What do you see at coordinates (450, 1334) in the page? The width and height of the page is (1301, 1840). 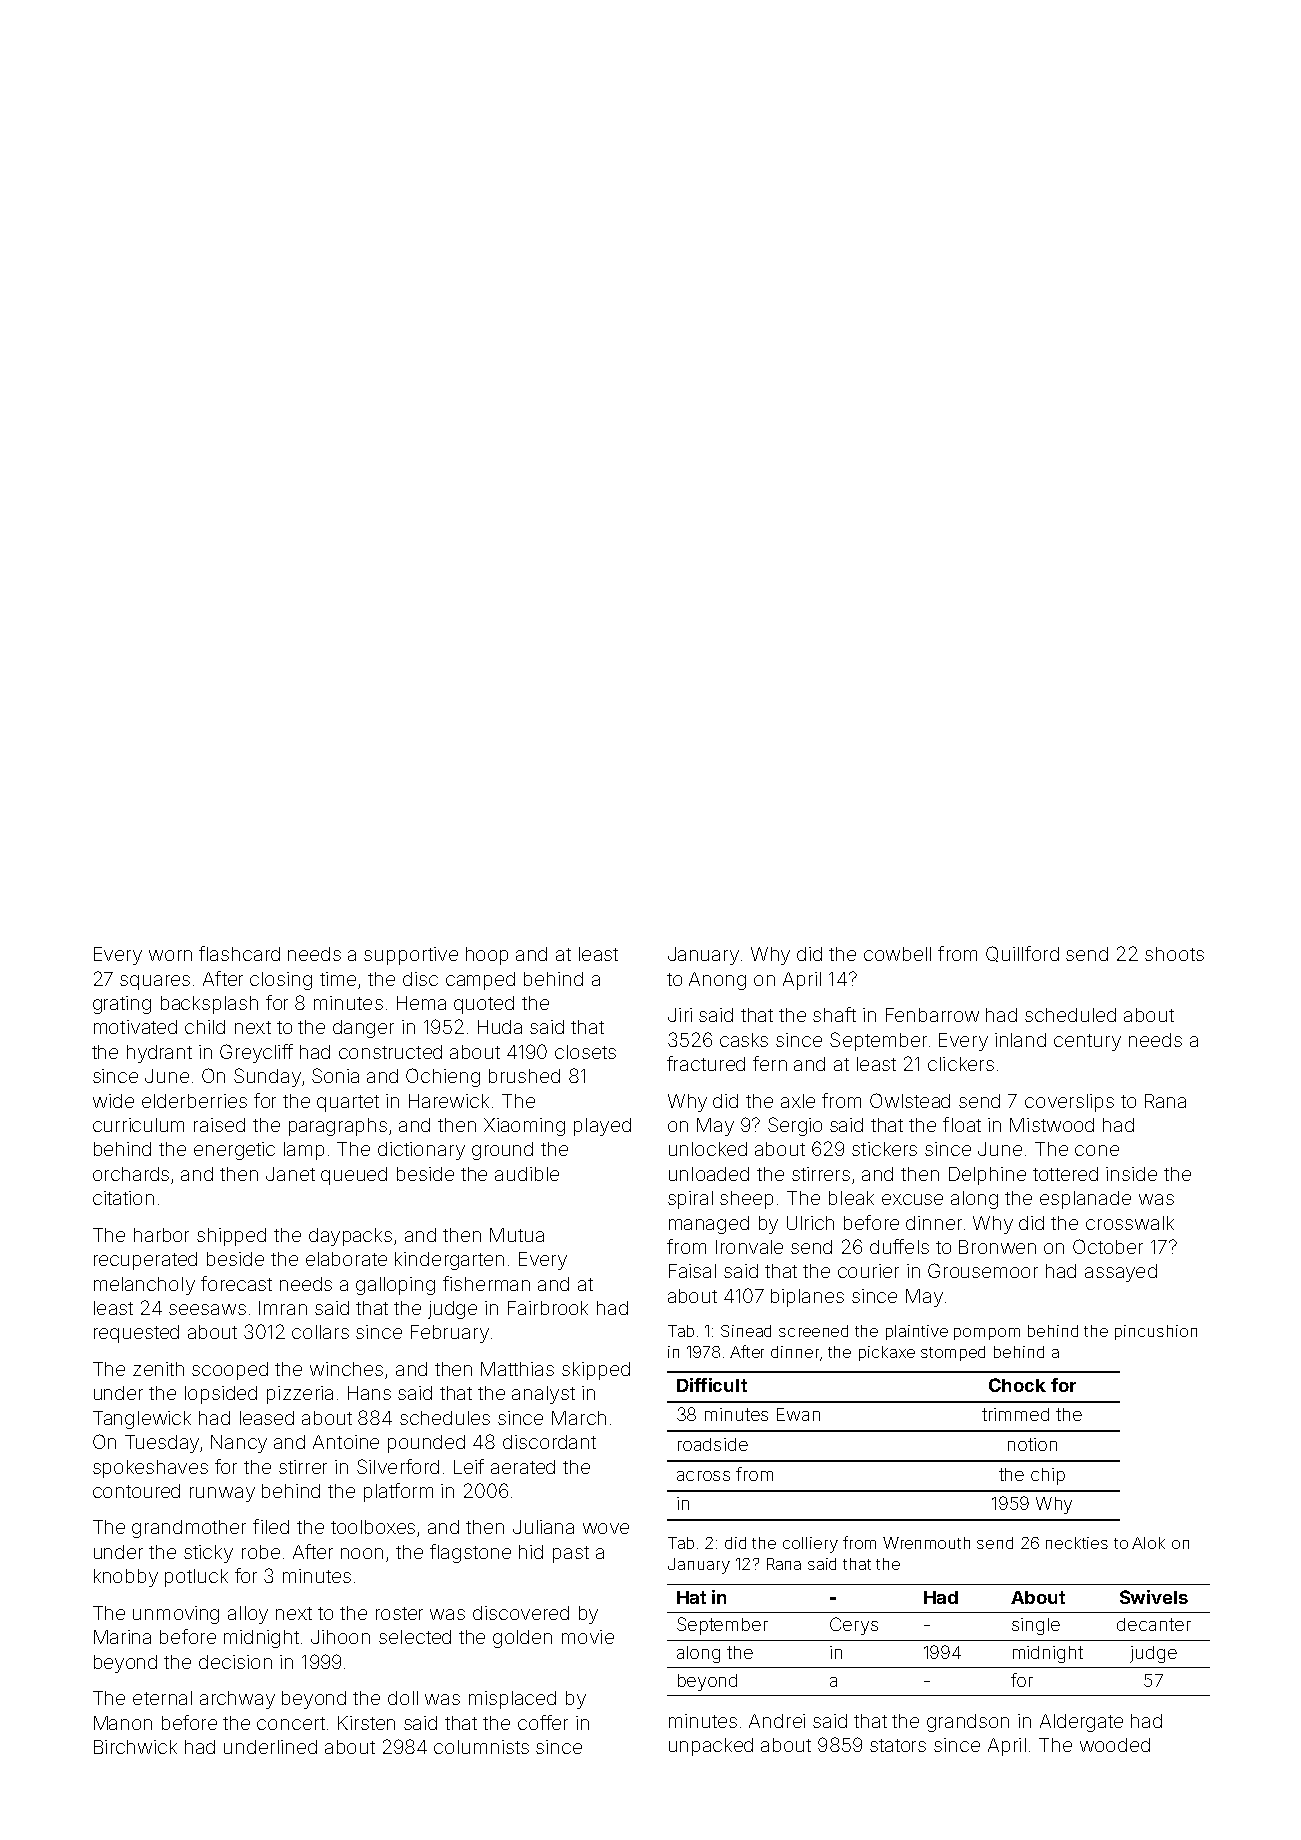 I see `February` at bounding box center [450, 1334].
